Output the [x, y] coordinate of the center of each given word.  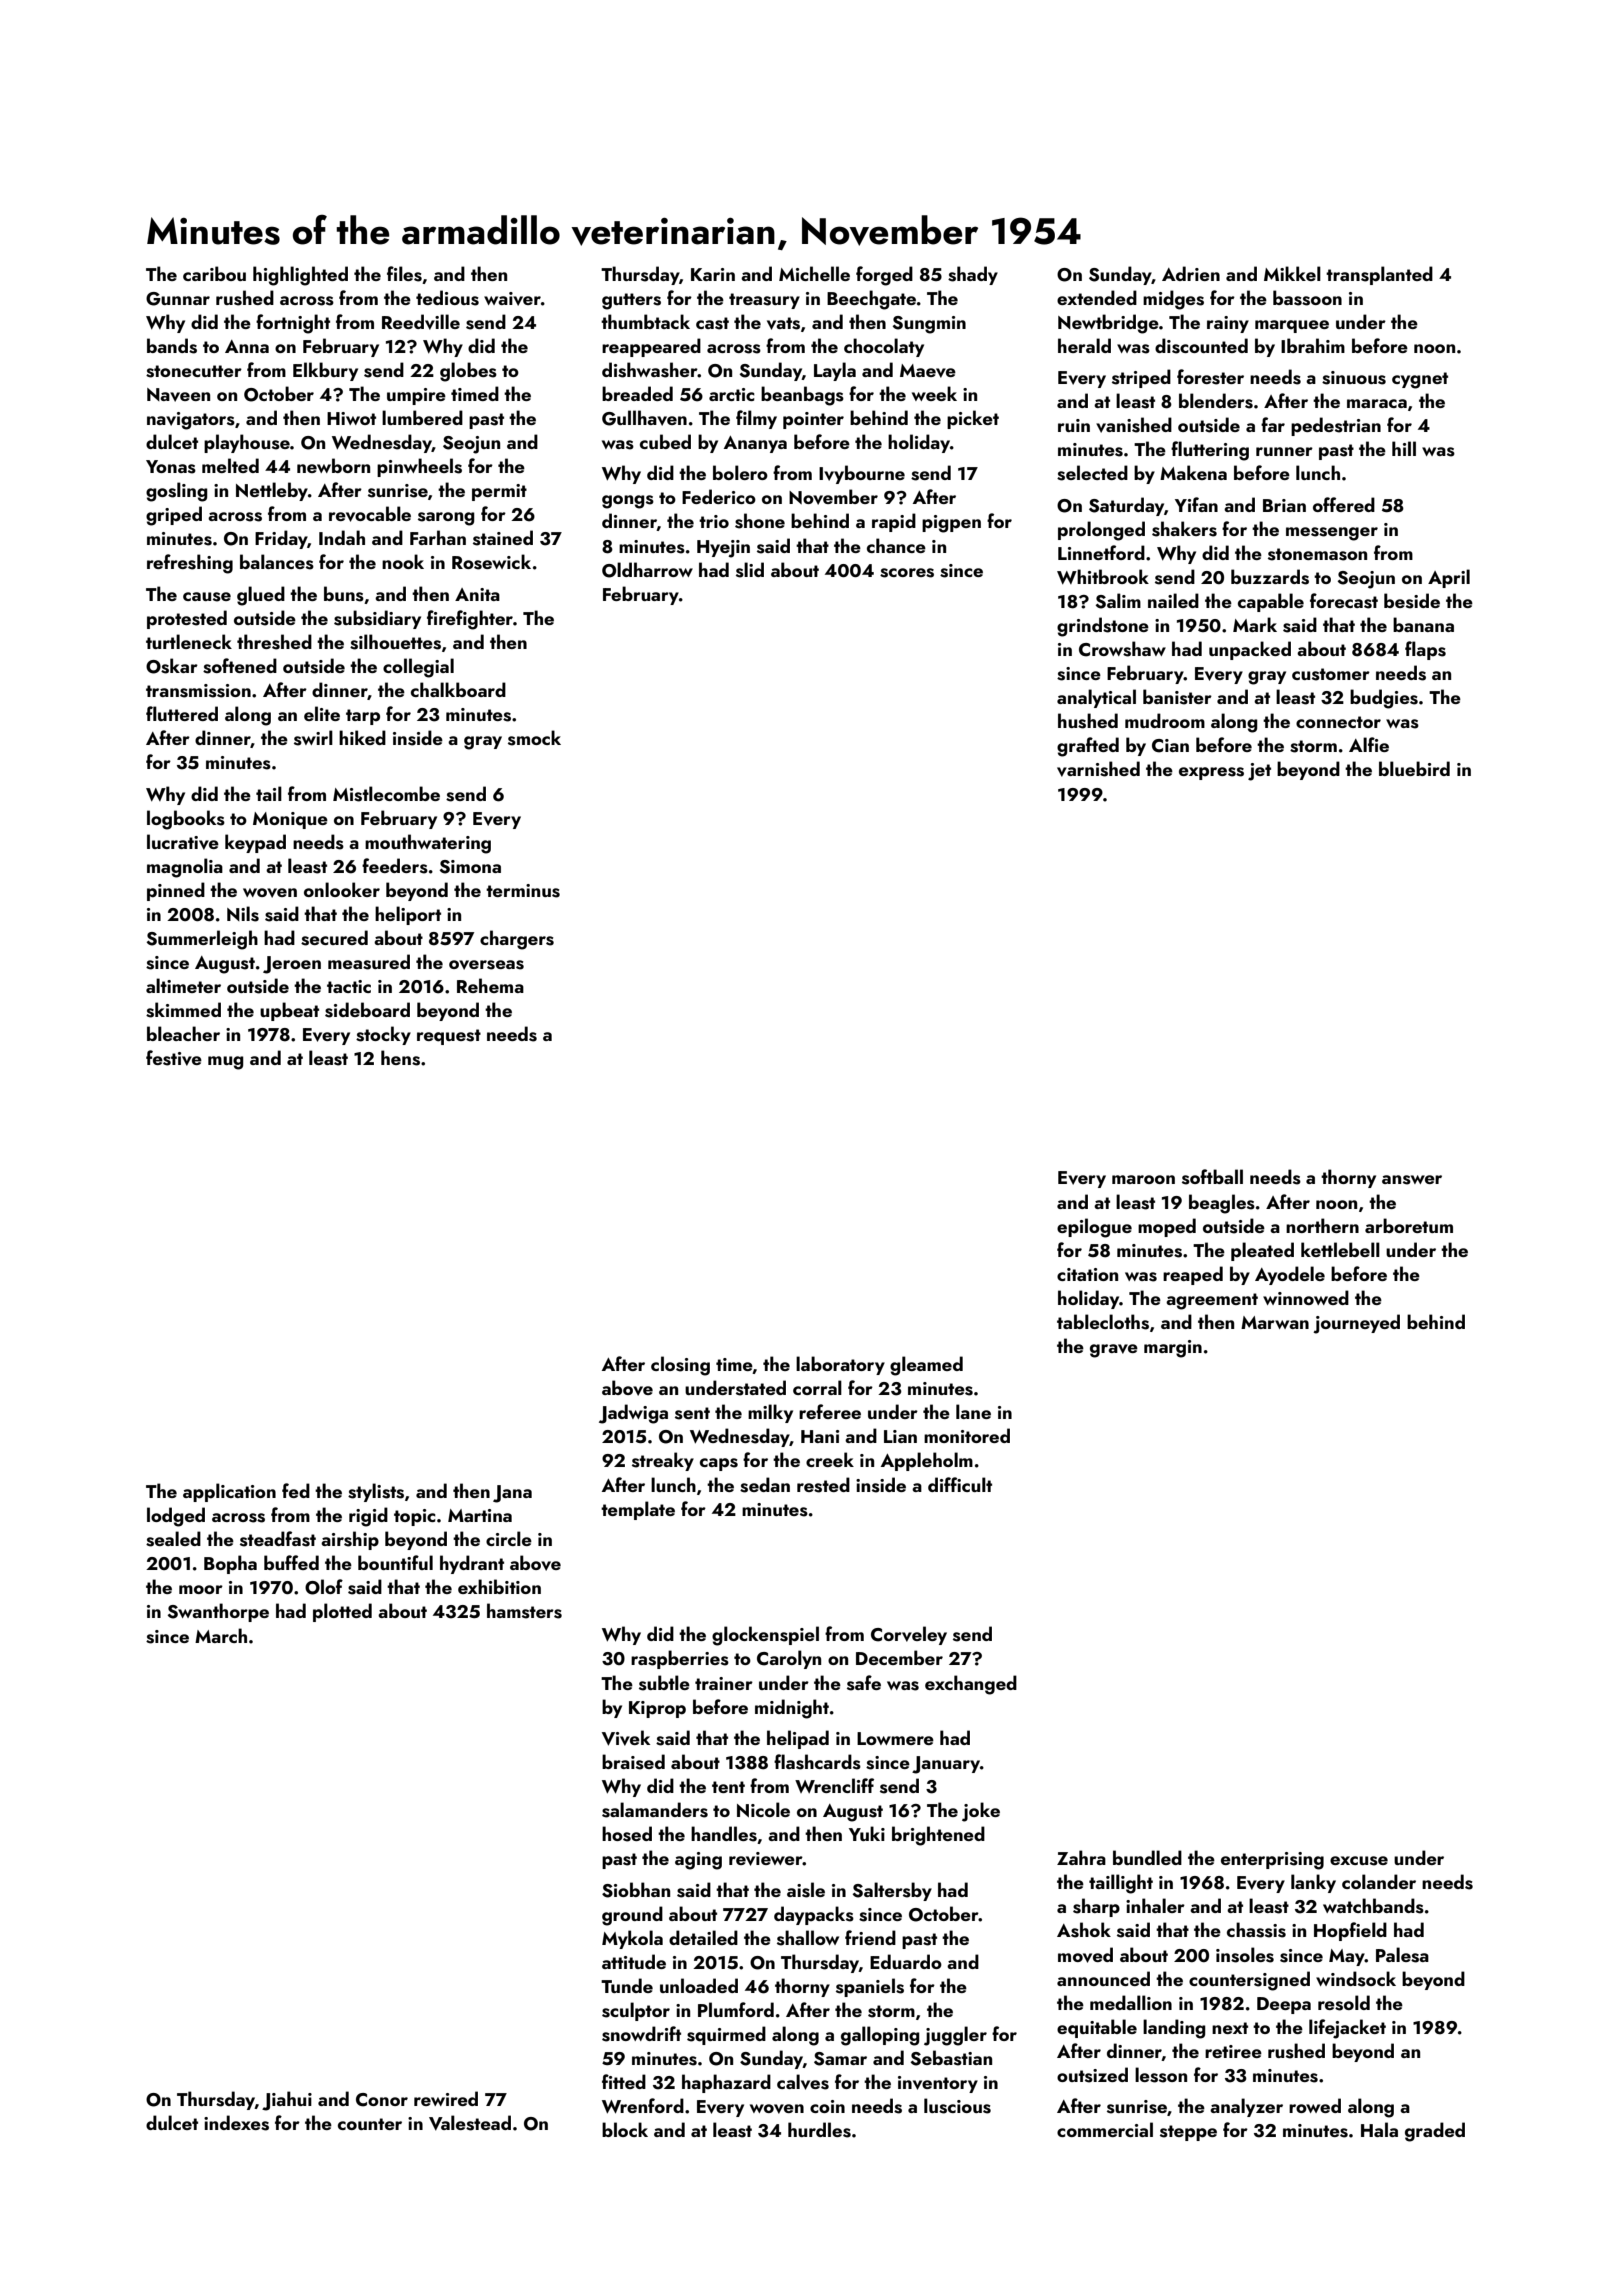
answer [1412, 1180]
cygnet [1420, 380]
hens [400, 1058]
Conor [382, 2100]
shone [760, 521]
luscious [957, 2106]
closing [680, 1366]
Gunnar [178, 299]
